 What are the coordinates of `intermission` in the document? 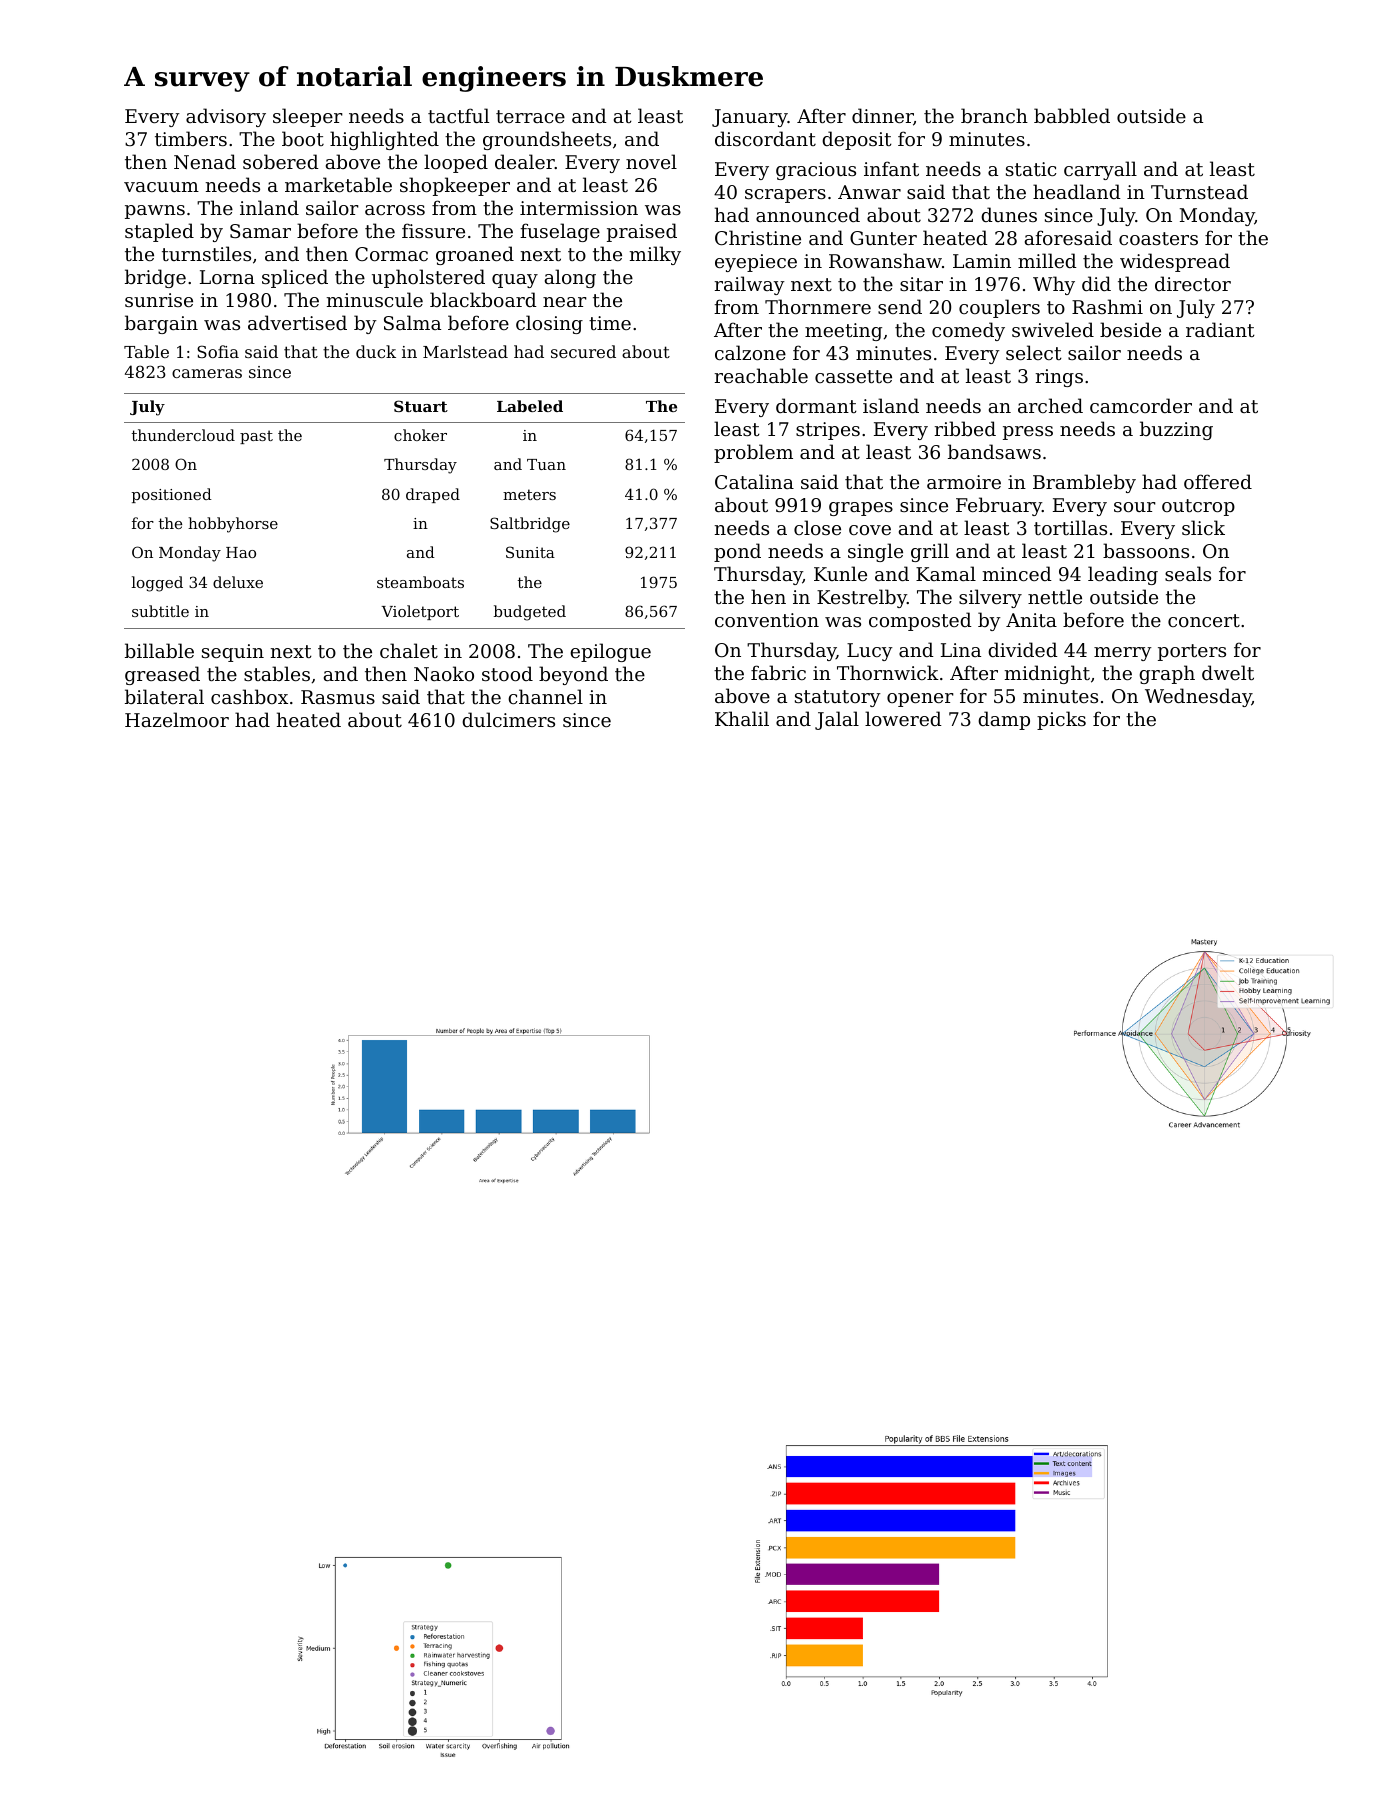 It's located at (579, 208).
